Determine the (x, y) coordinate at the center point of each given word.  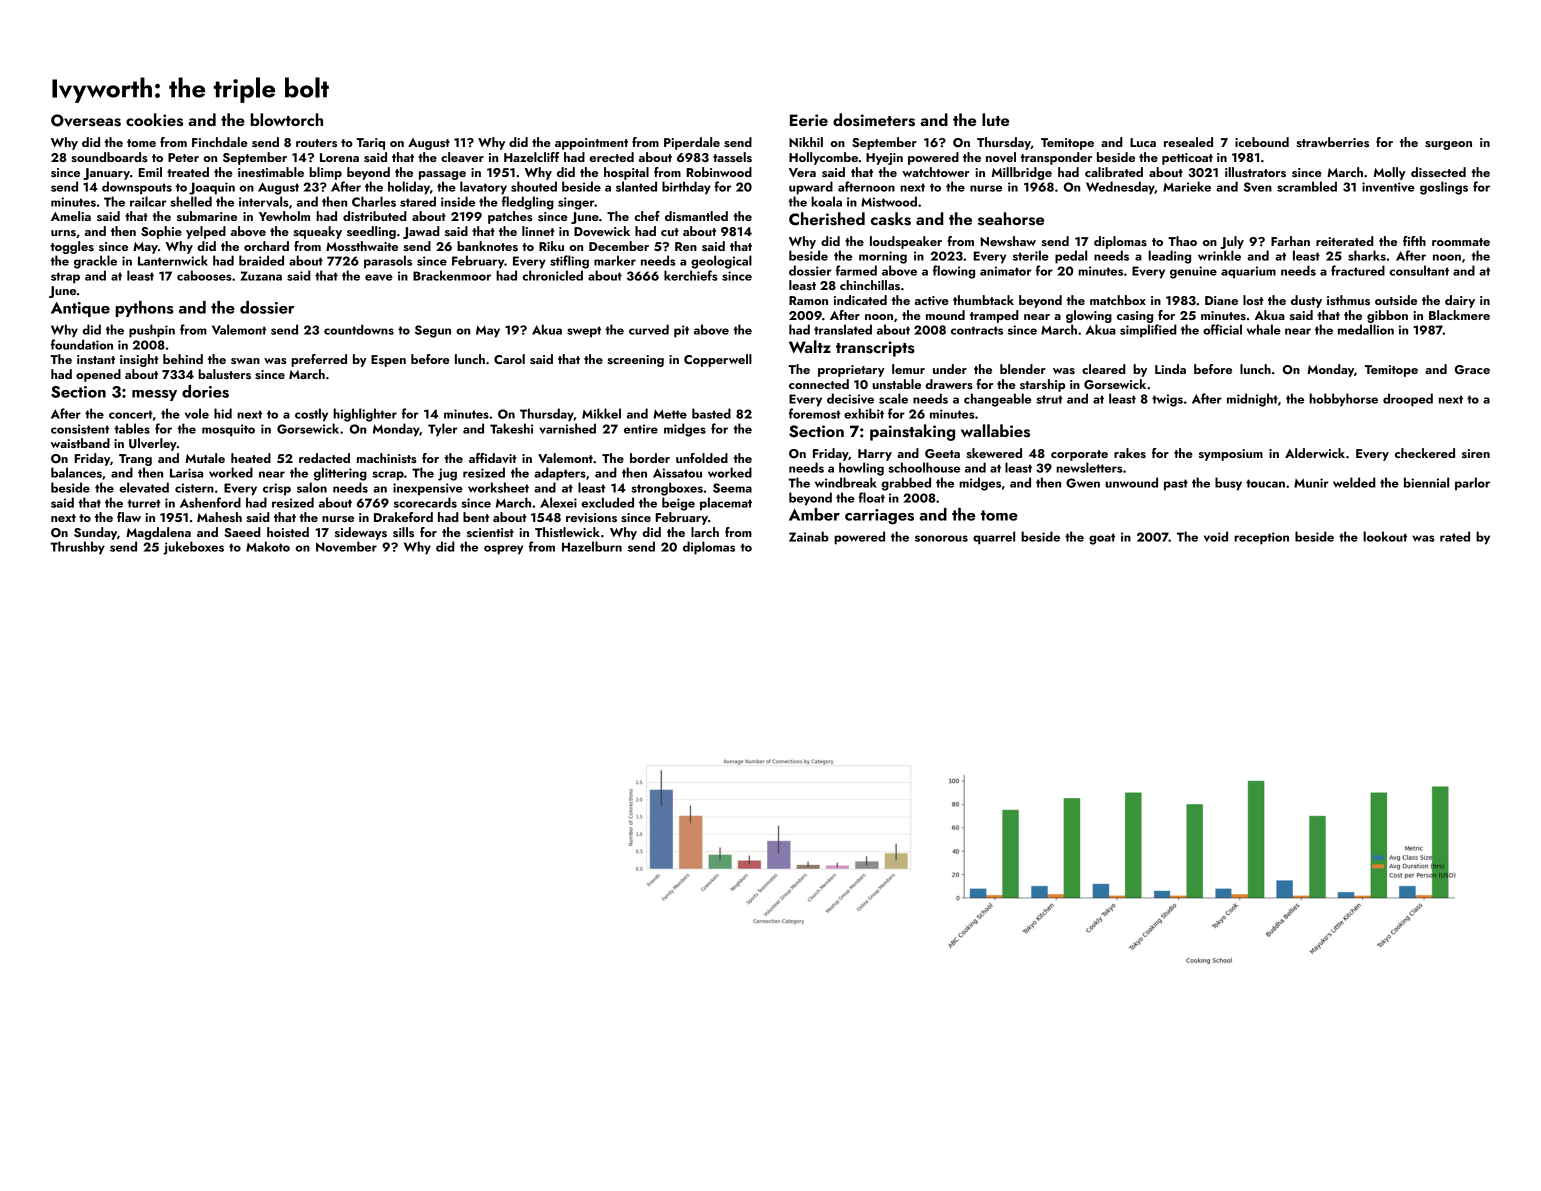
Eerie (809, 120)
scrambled (1307, 186)
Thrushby (77, 548)
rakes (1130, 453)
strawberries (1333, 142)
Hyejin (884, 159)
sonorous (941, 538)
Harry (875, 455)
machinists (387, 458)
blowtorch (287, 119)
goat (1102, 539)
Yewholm (284, 216)
